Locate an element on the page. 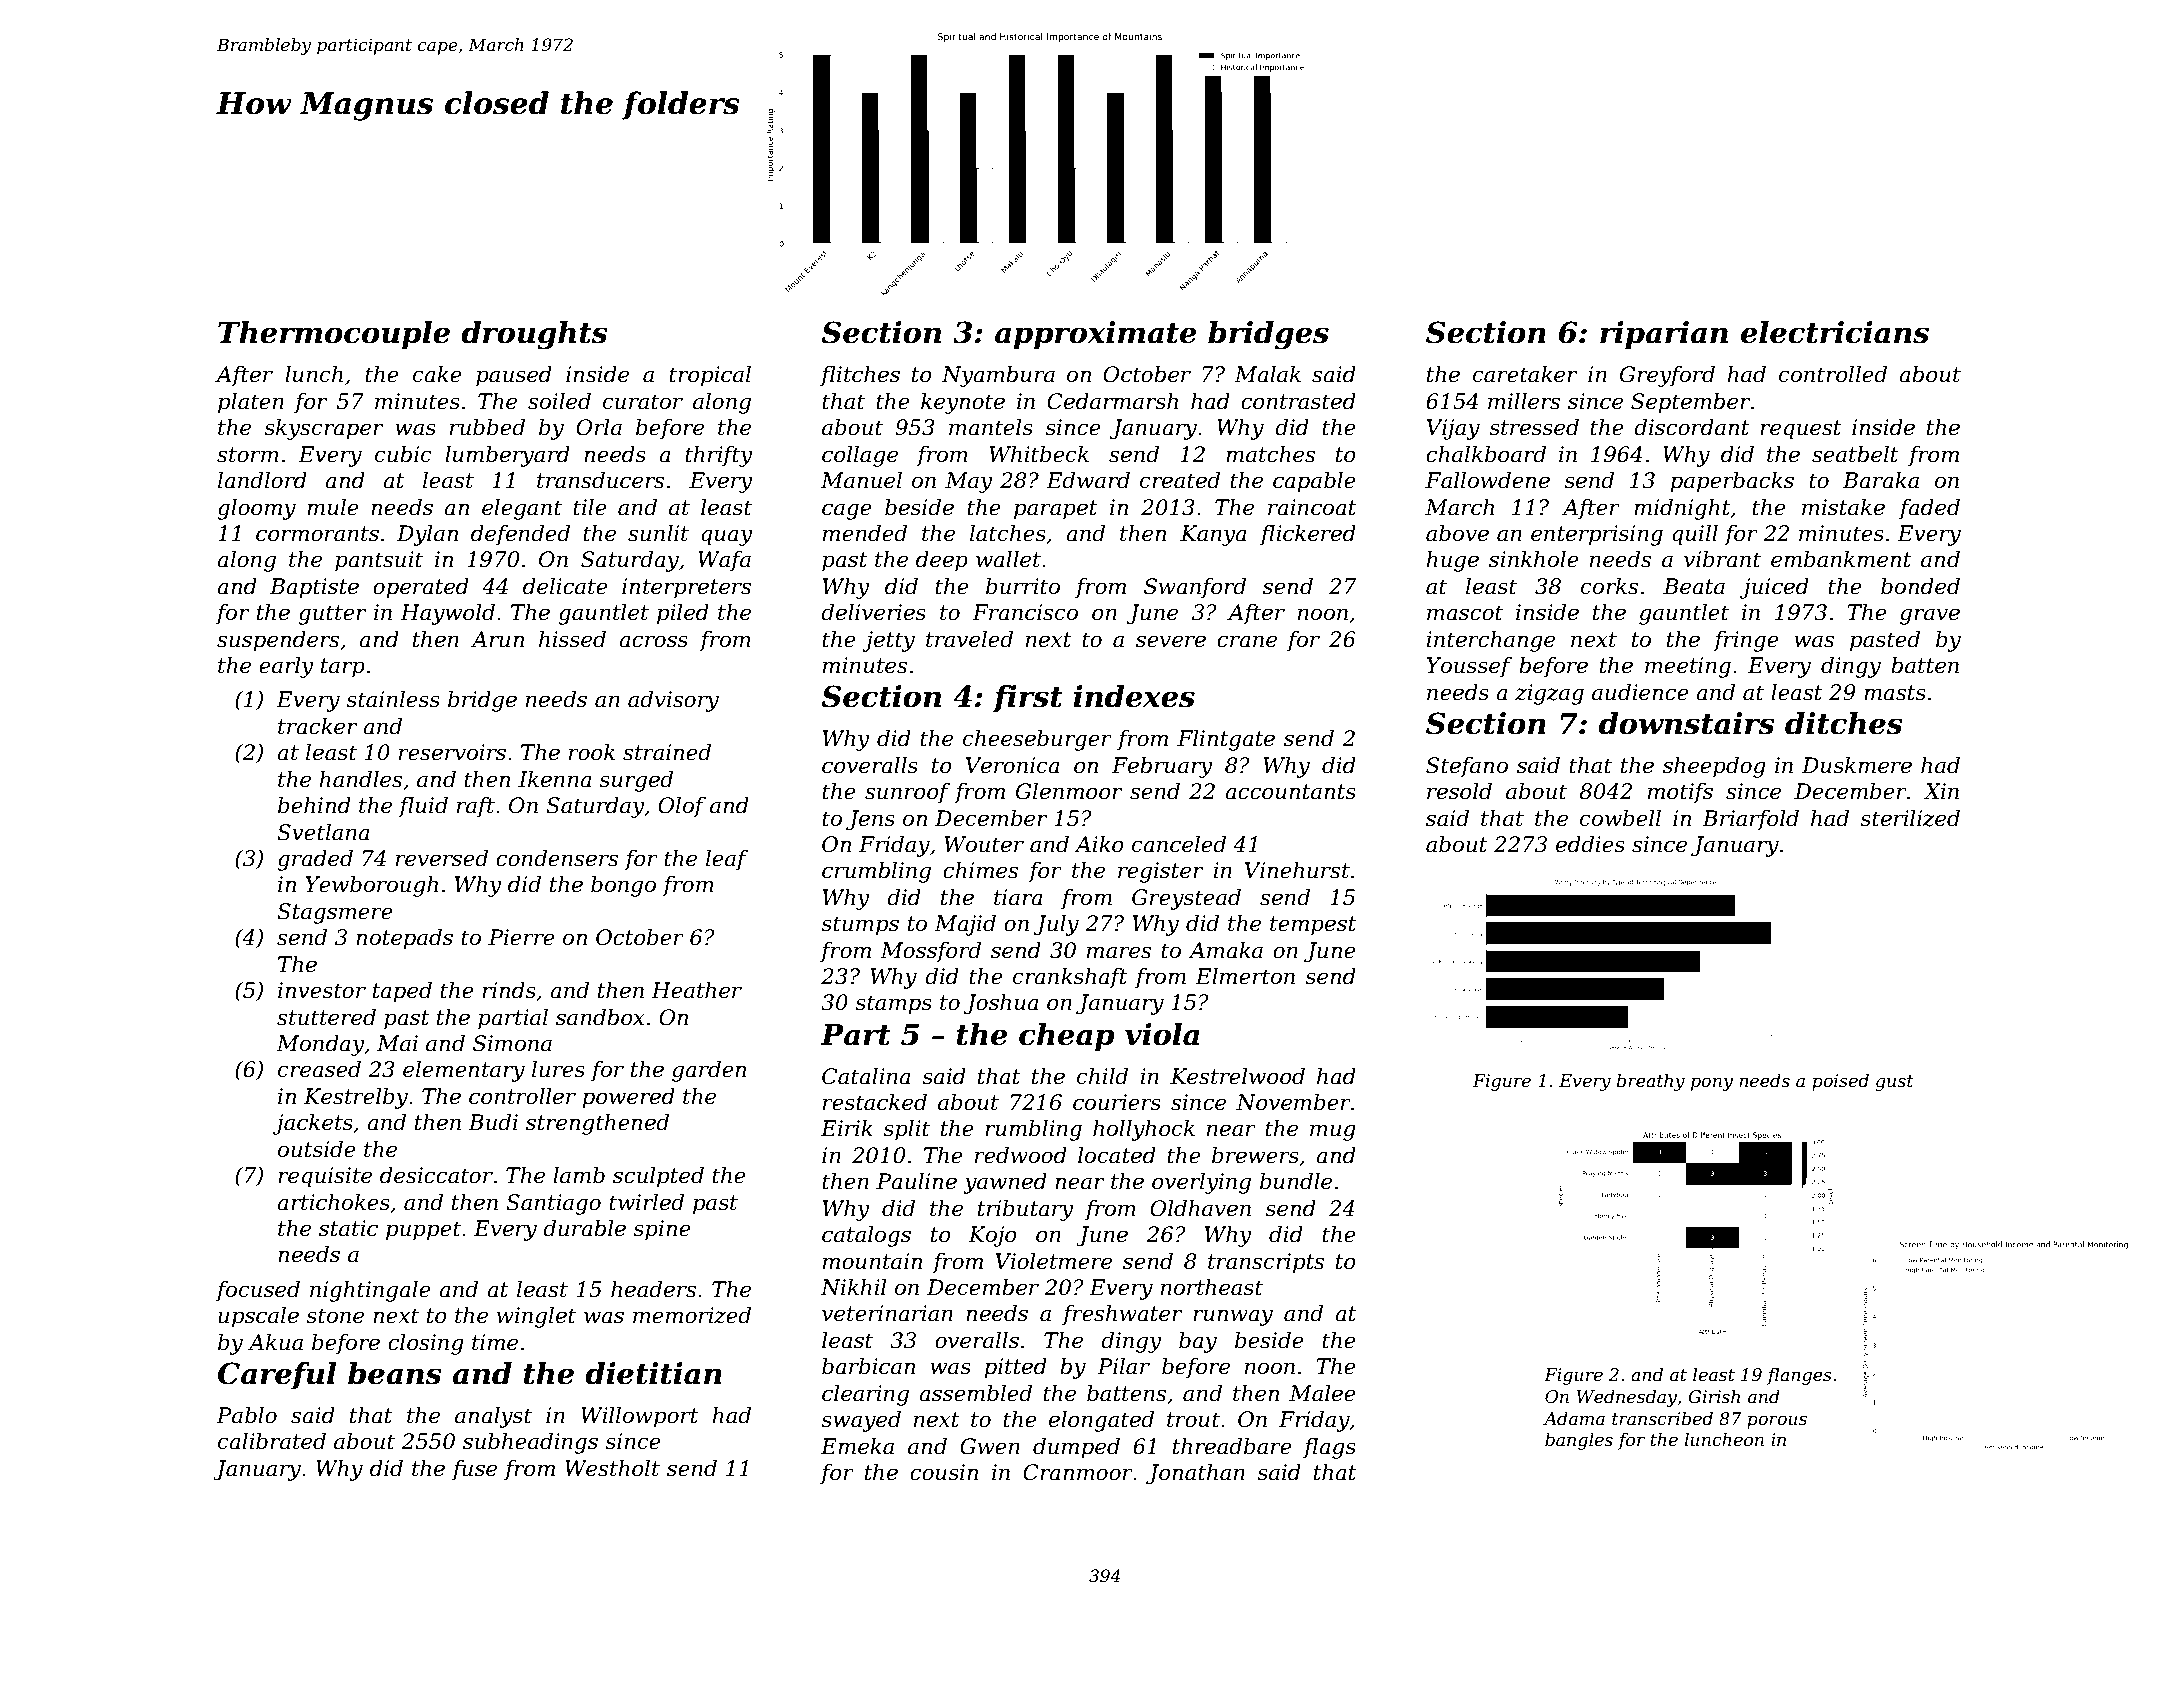 Image resolution: width=2178 pixels, height=1683 pixels. flanges is located at coordinates (1799, 1376).
